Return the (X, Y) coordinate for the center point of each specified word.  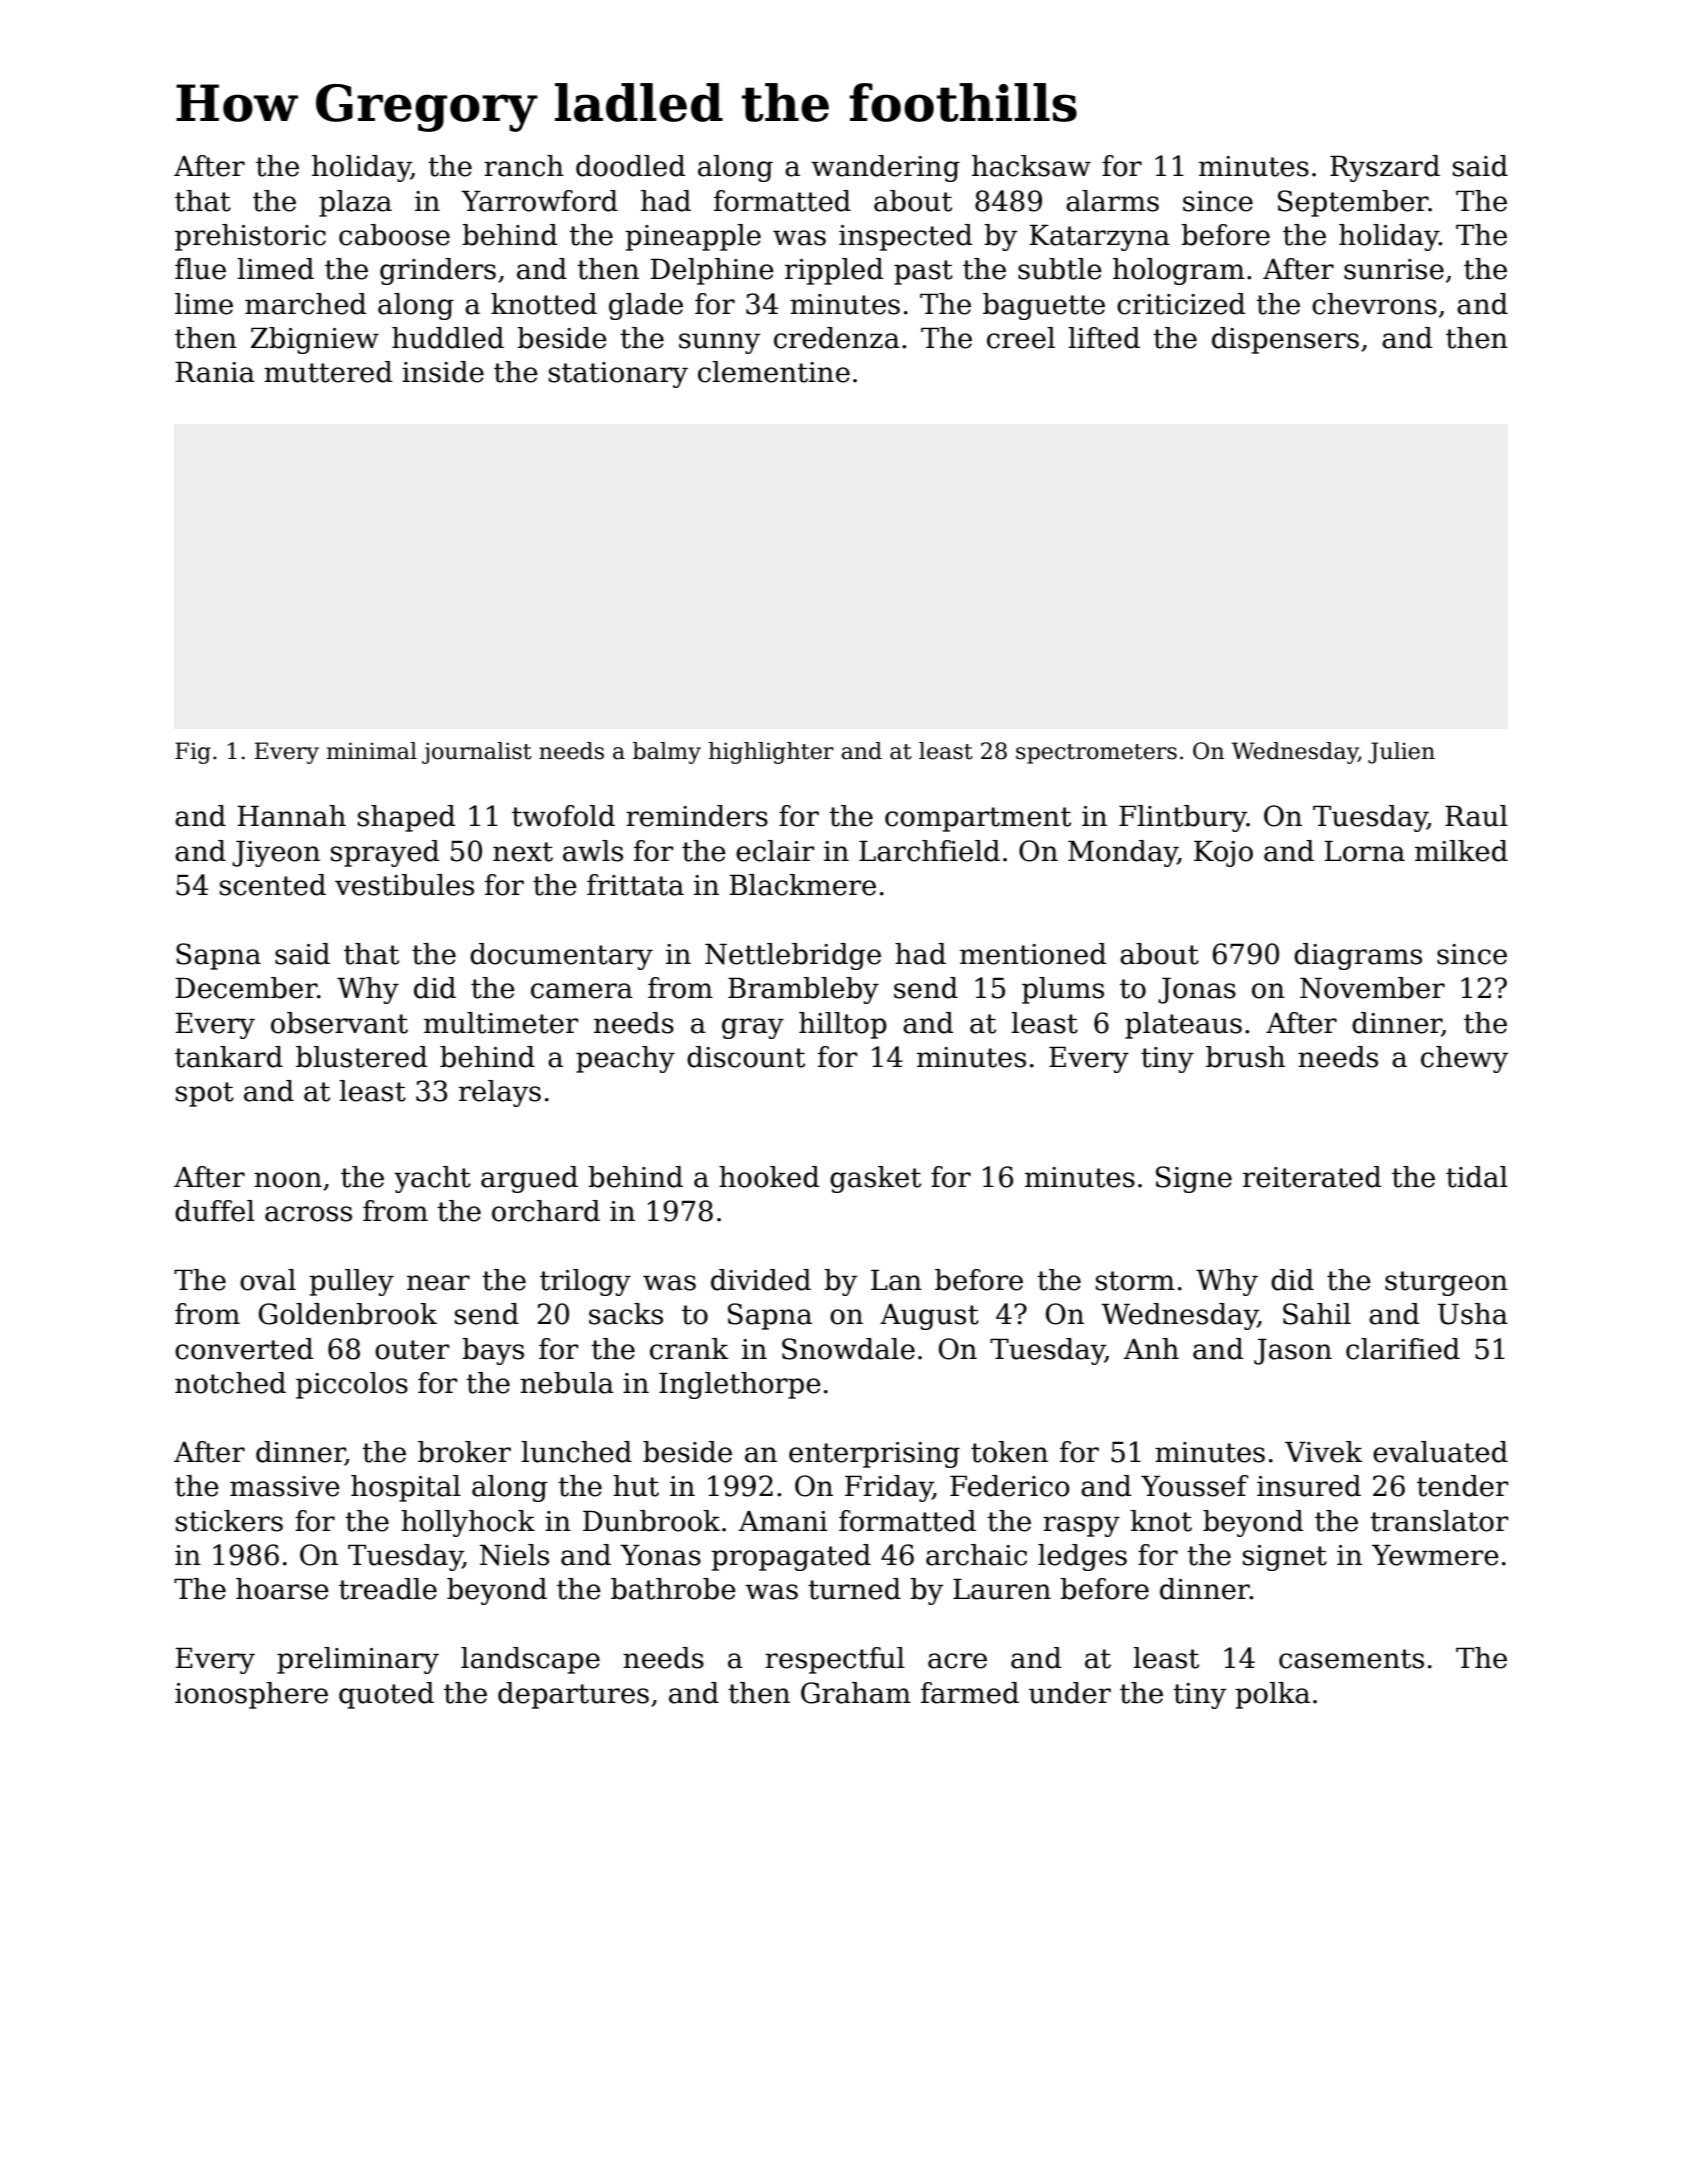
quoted (386, 1695)
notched (230, 1383)
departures (573, 1695)
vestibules (404, 885)
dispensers (1285, 340)
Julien (1401, 753)
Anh (1151, 1348)
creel (1021, 338)
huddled (448, 338)
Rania (215, 372)
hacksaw (1031, 166)
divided (761, 1280)
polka (1272, 1695)
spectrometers (1096, 754)
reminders (697, 816)
